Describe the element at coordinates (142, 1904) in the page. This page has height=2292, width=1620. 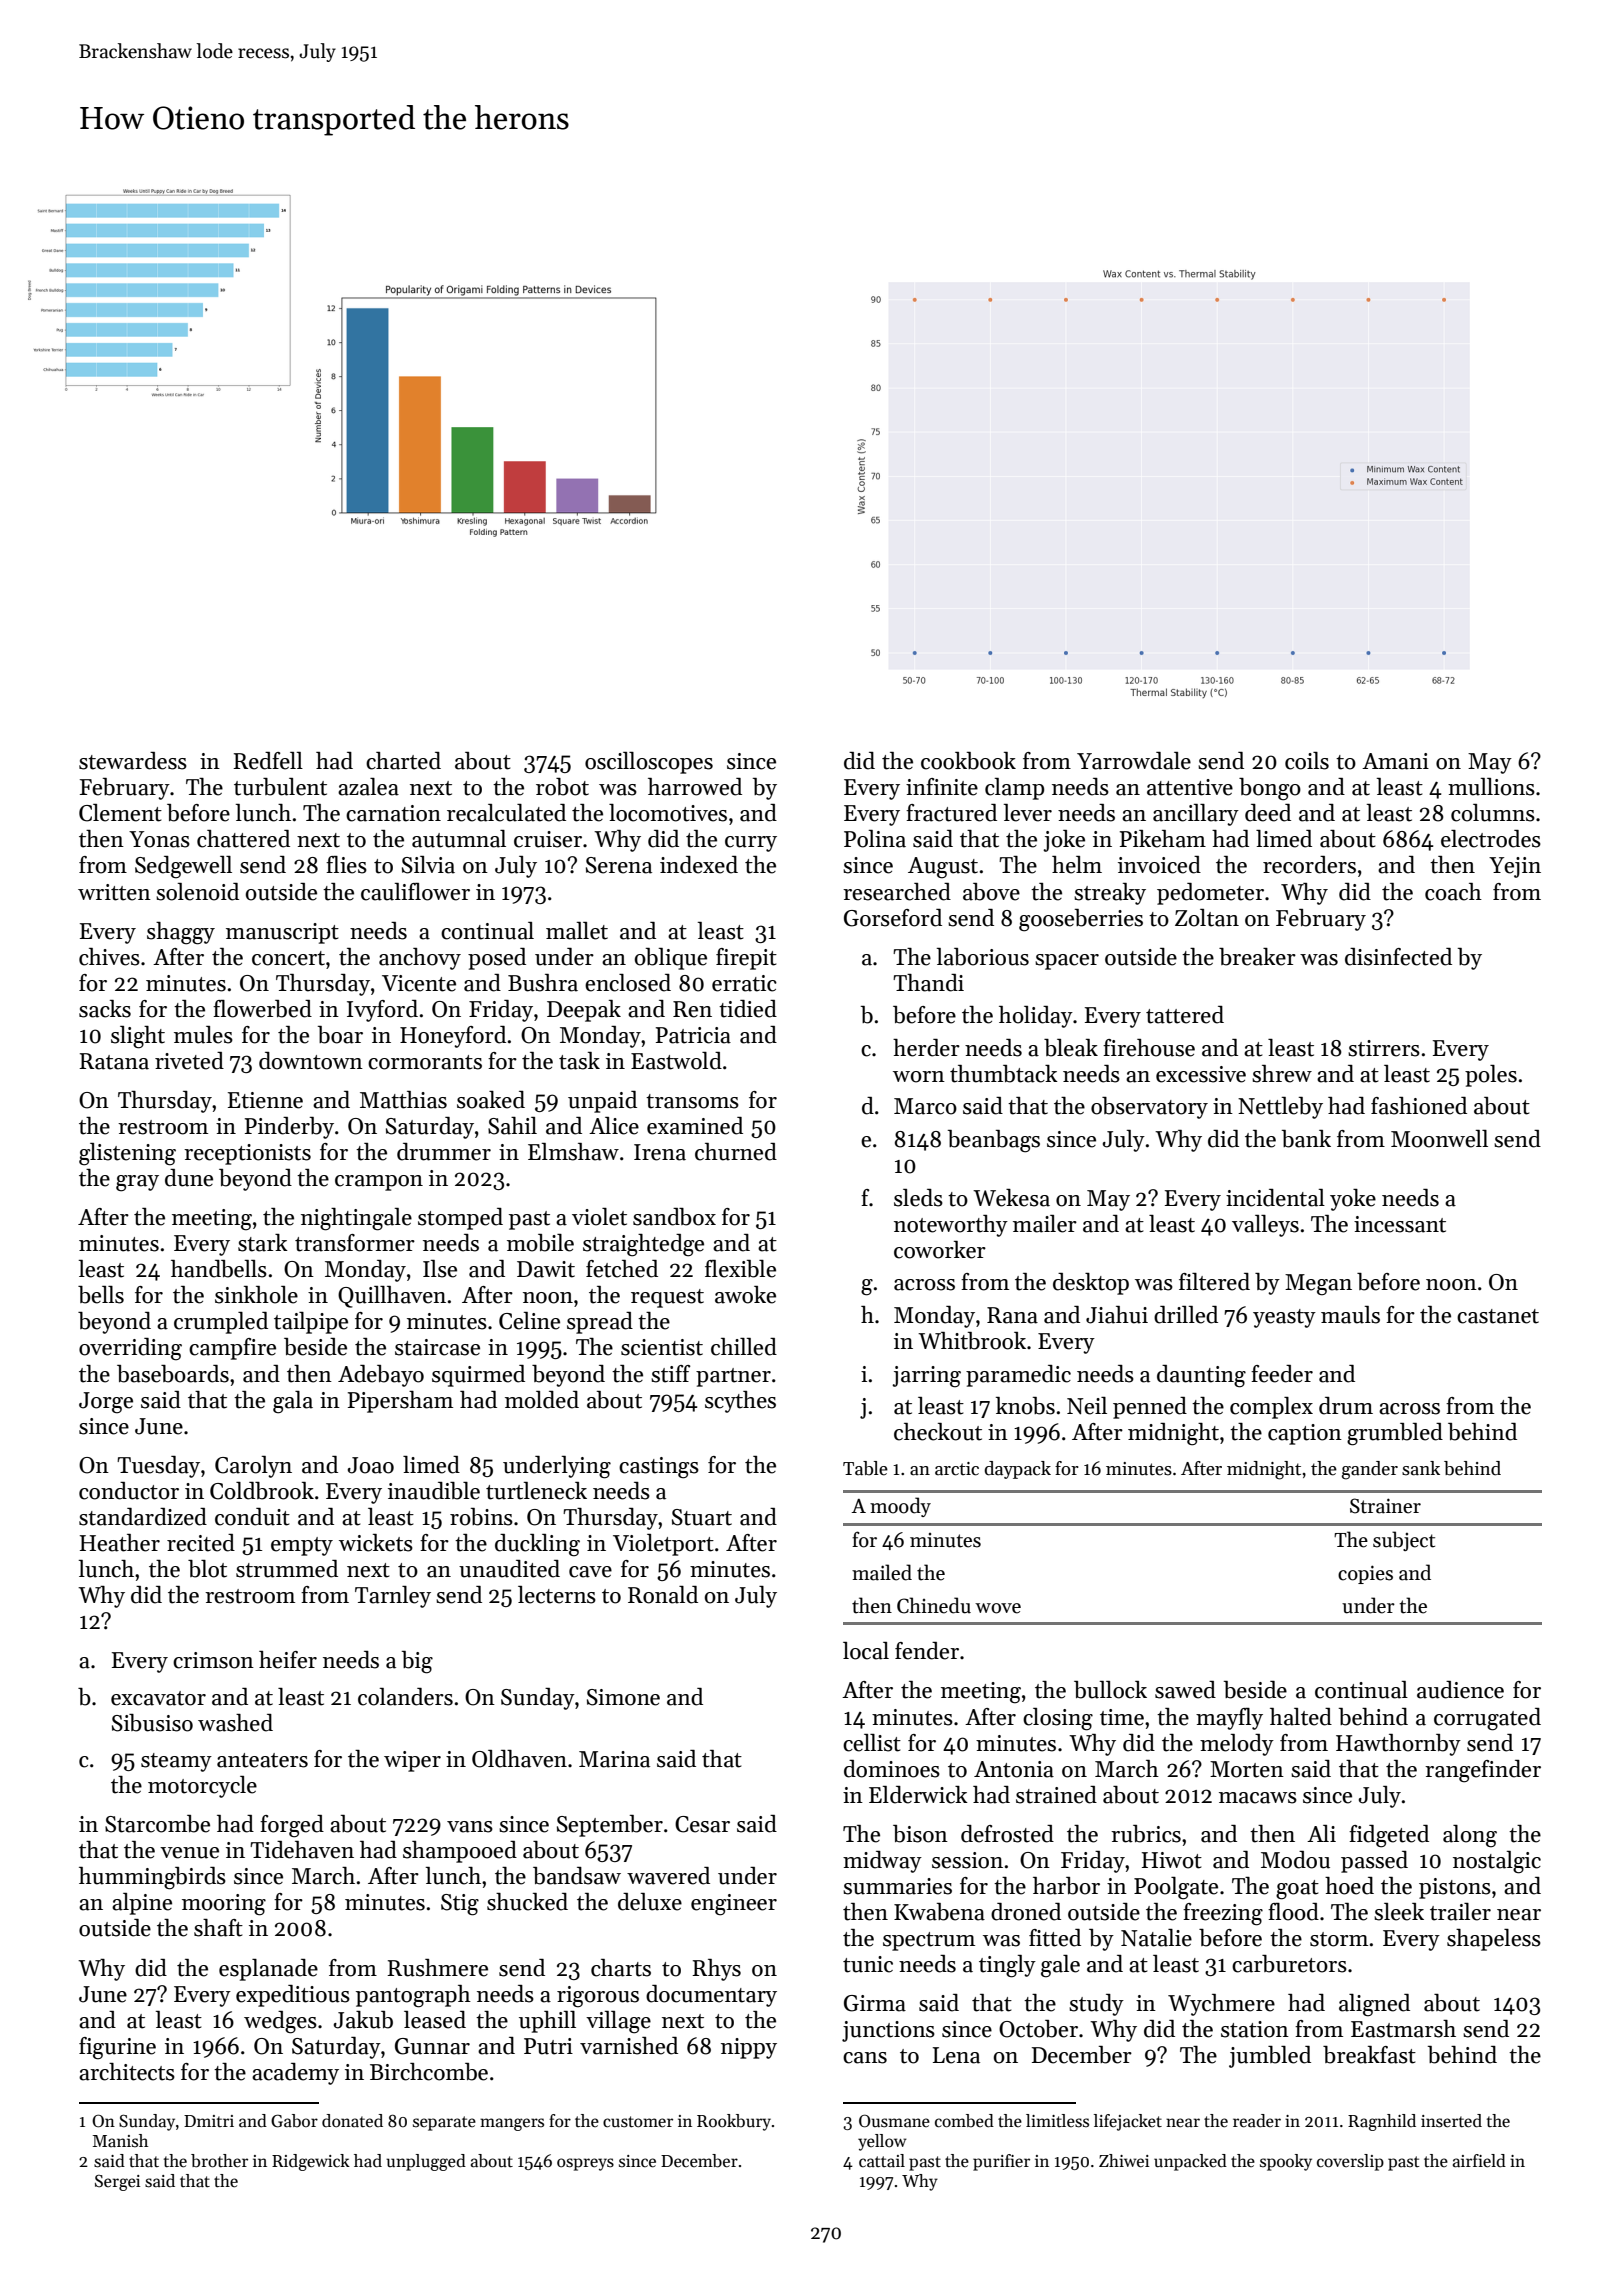
I see `alpine` at that location.
